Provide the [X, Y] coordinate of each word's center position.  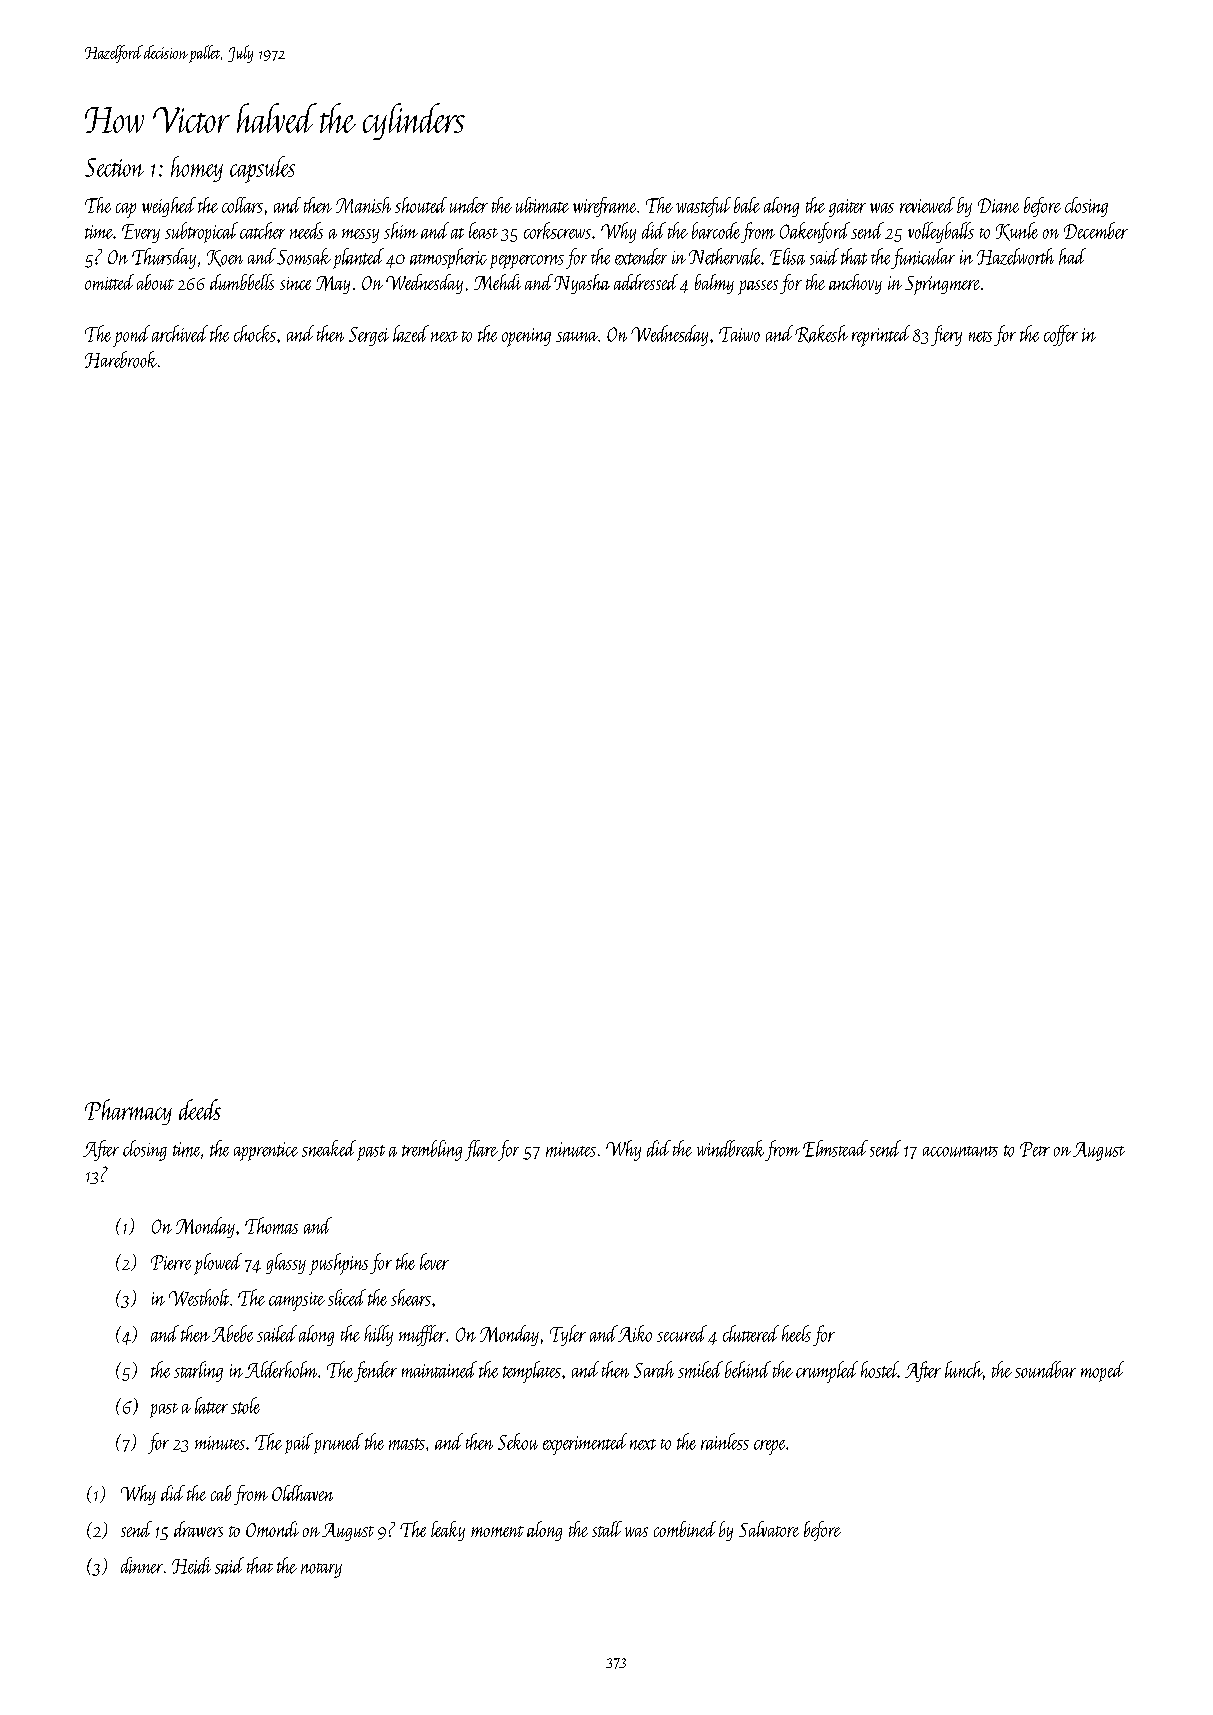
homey [197, 169]
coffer [1061, 335]
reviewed [927, 205]
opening [526, 337]
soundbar [1045, 1369]
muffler [422, 1335]
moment [497, 1531]
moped [1102, 1371]
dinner [142, 1565]
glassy [286, 1263]
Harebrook [121, 359]
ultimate [542, 205]
